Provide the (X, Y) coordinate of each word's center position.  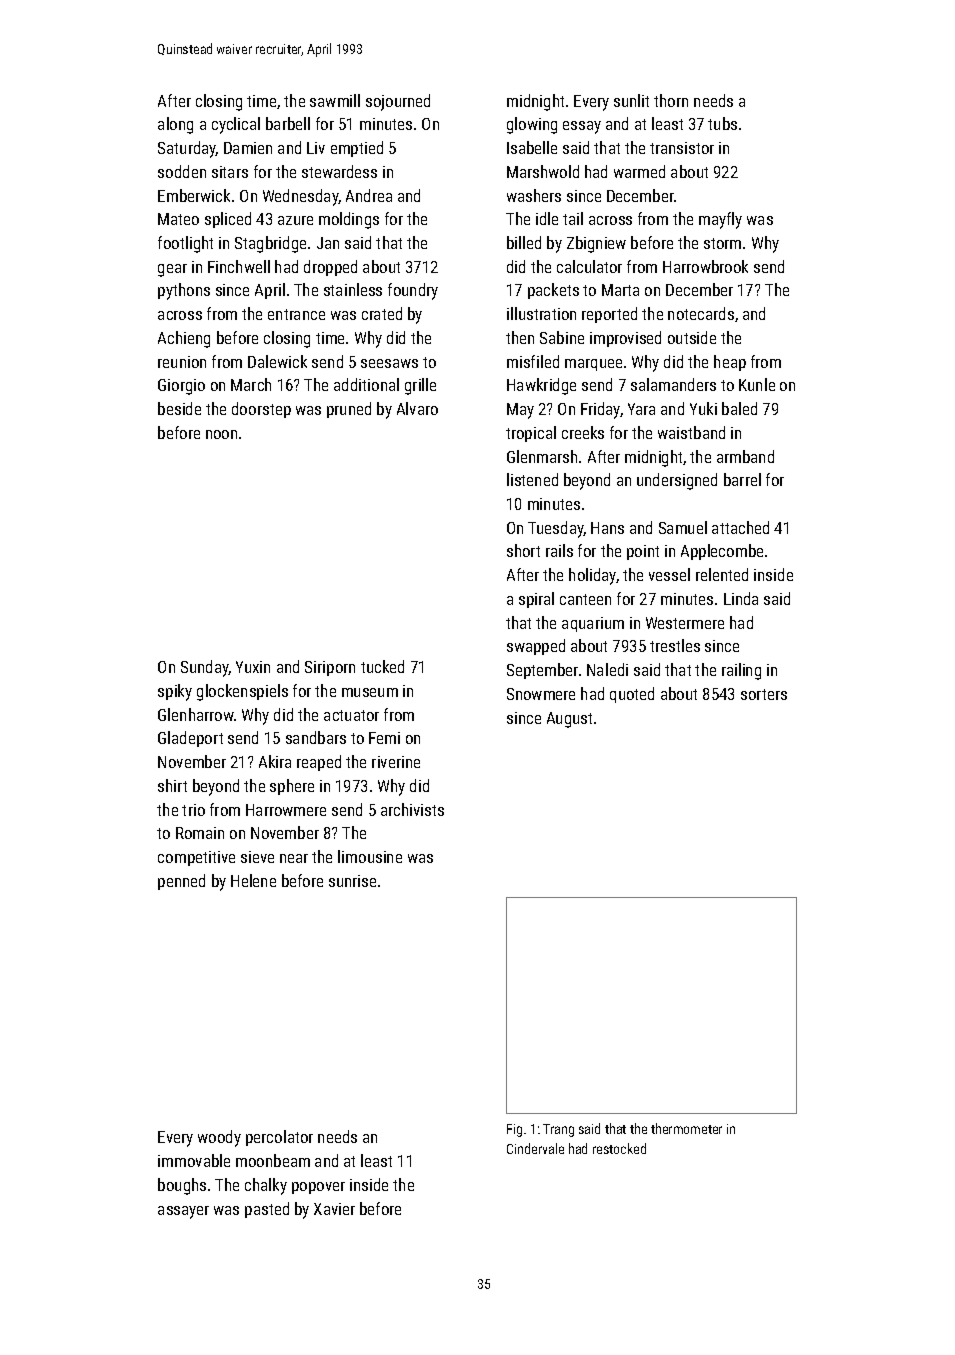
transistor (682, 148)
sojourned (398, 102)
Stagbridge (270, 244)
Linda (741, 598)
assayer (183, 1212)
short (523, 550)
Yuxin (253, 667)
